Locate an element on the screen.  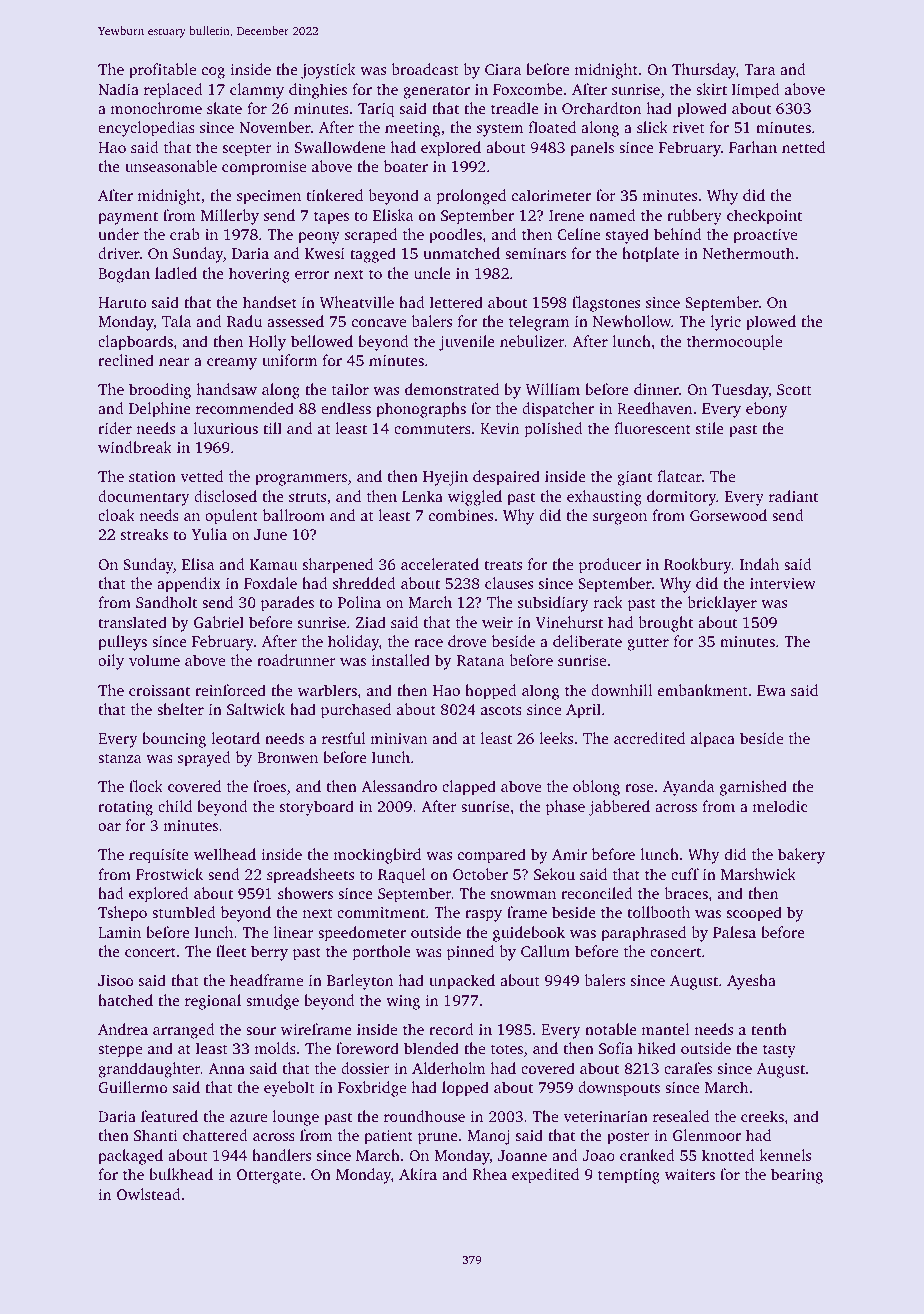
interview is located at coordinates (783, 583).
